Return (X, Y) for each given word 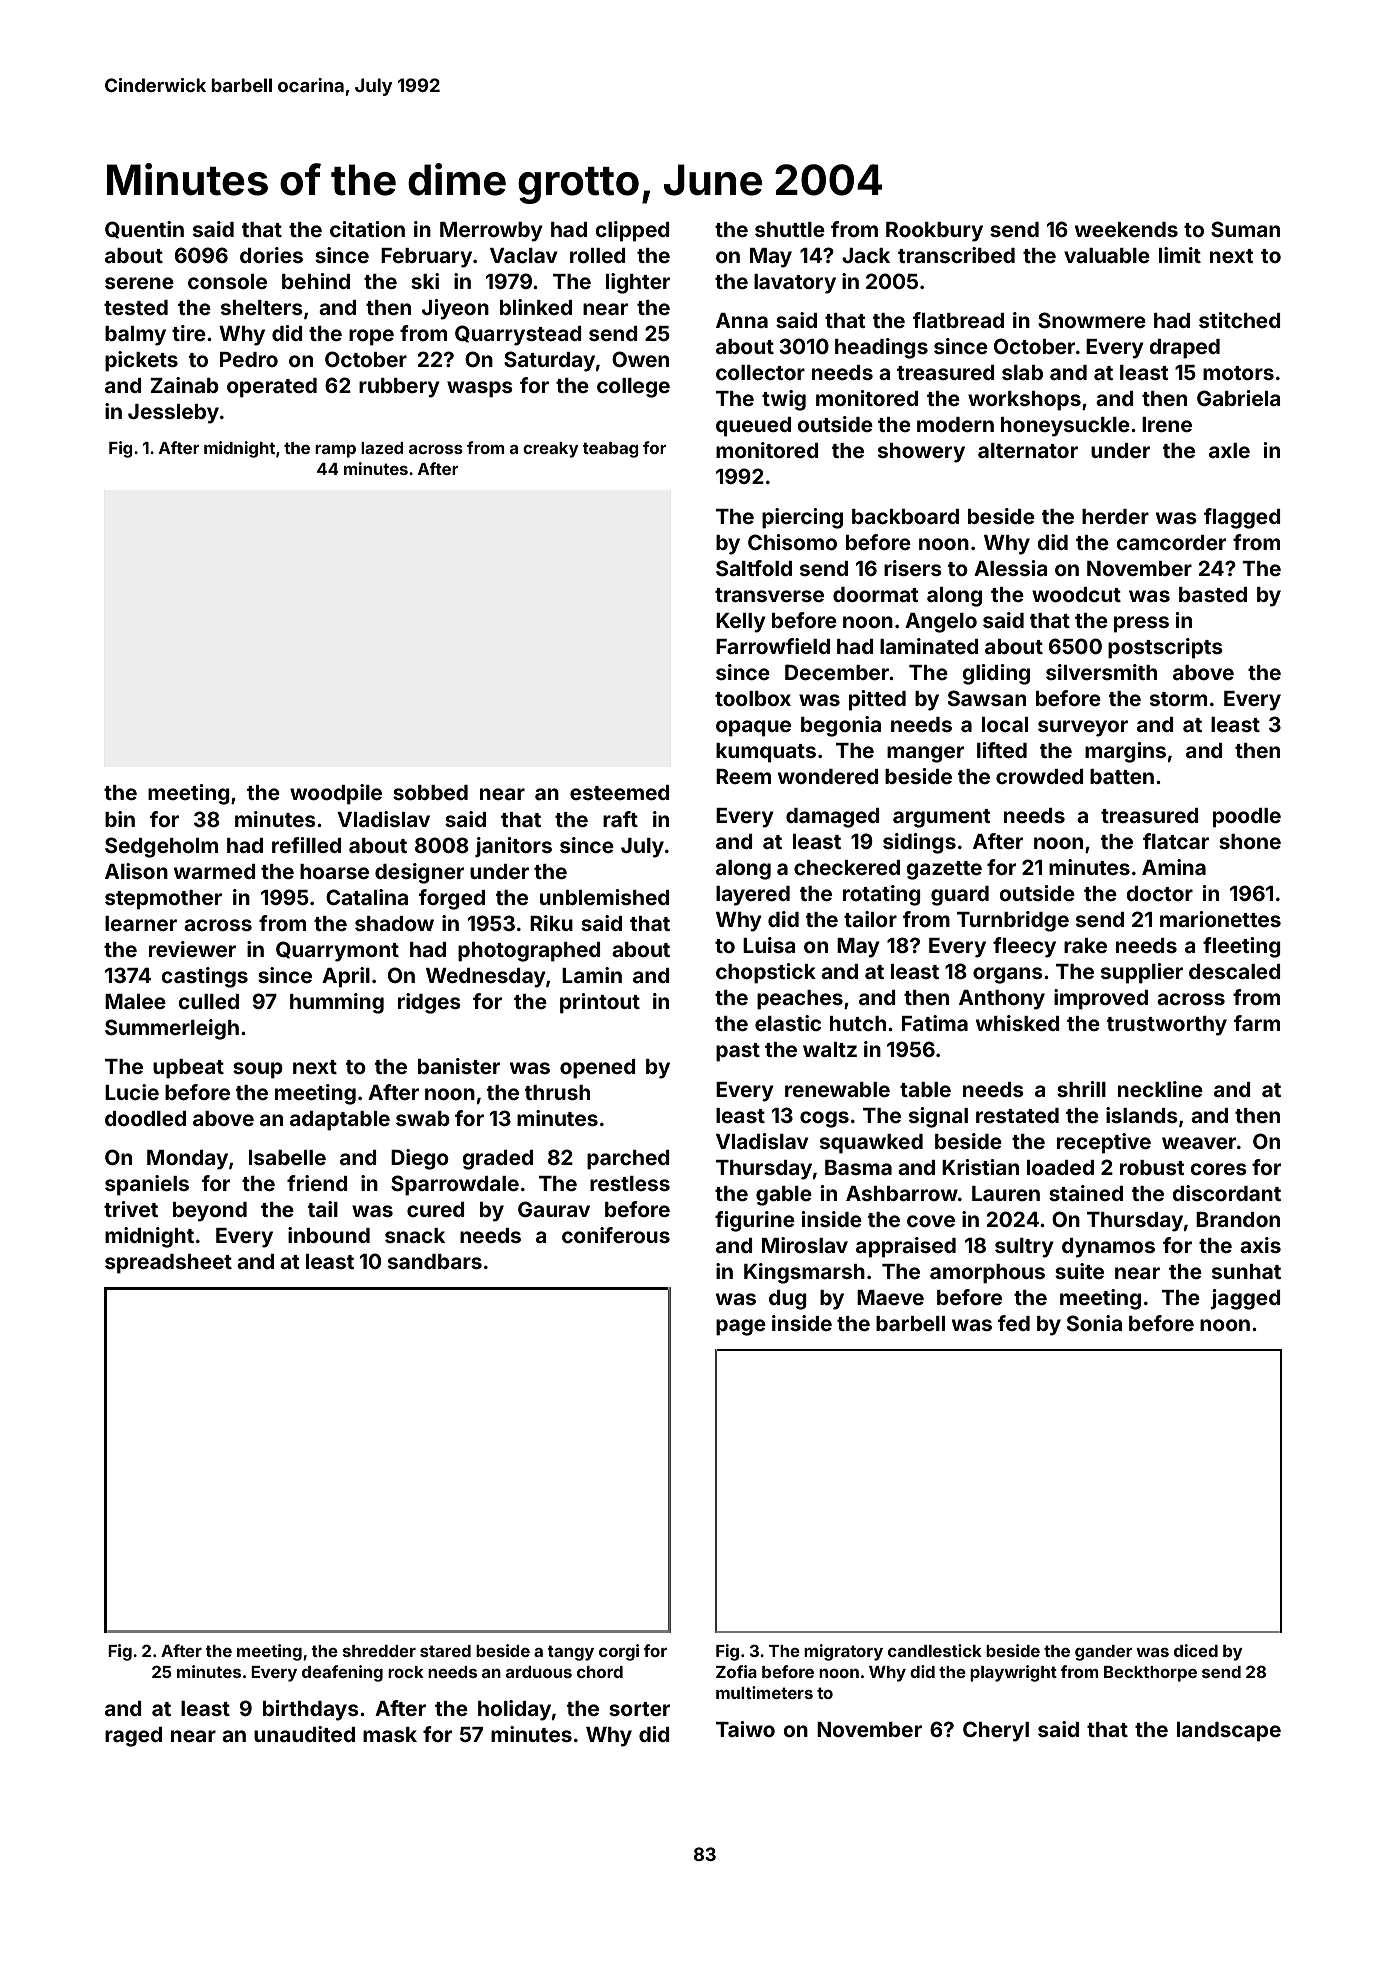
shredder (379, 1651)
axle (1229, 450)
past (738, 1052)
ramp (335, 451)
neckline (1160, 1089)
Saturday (549, 361)
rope (371, 337)
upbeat (188, 1069)
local (1005, 724)
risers (913, 568)
